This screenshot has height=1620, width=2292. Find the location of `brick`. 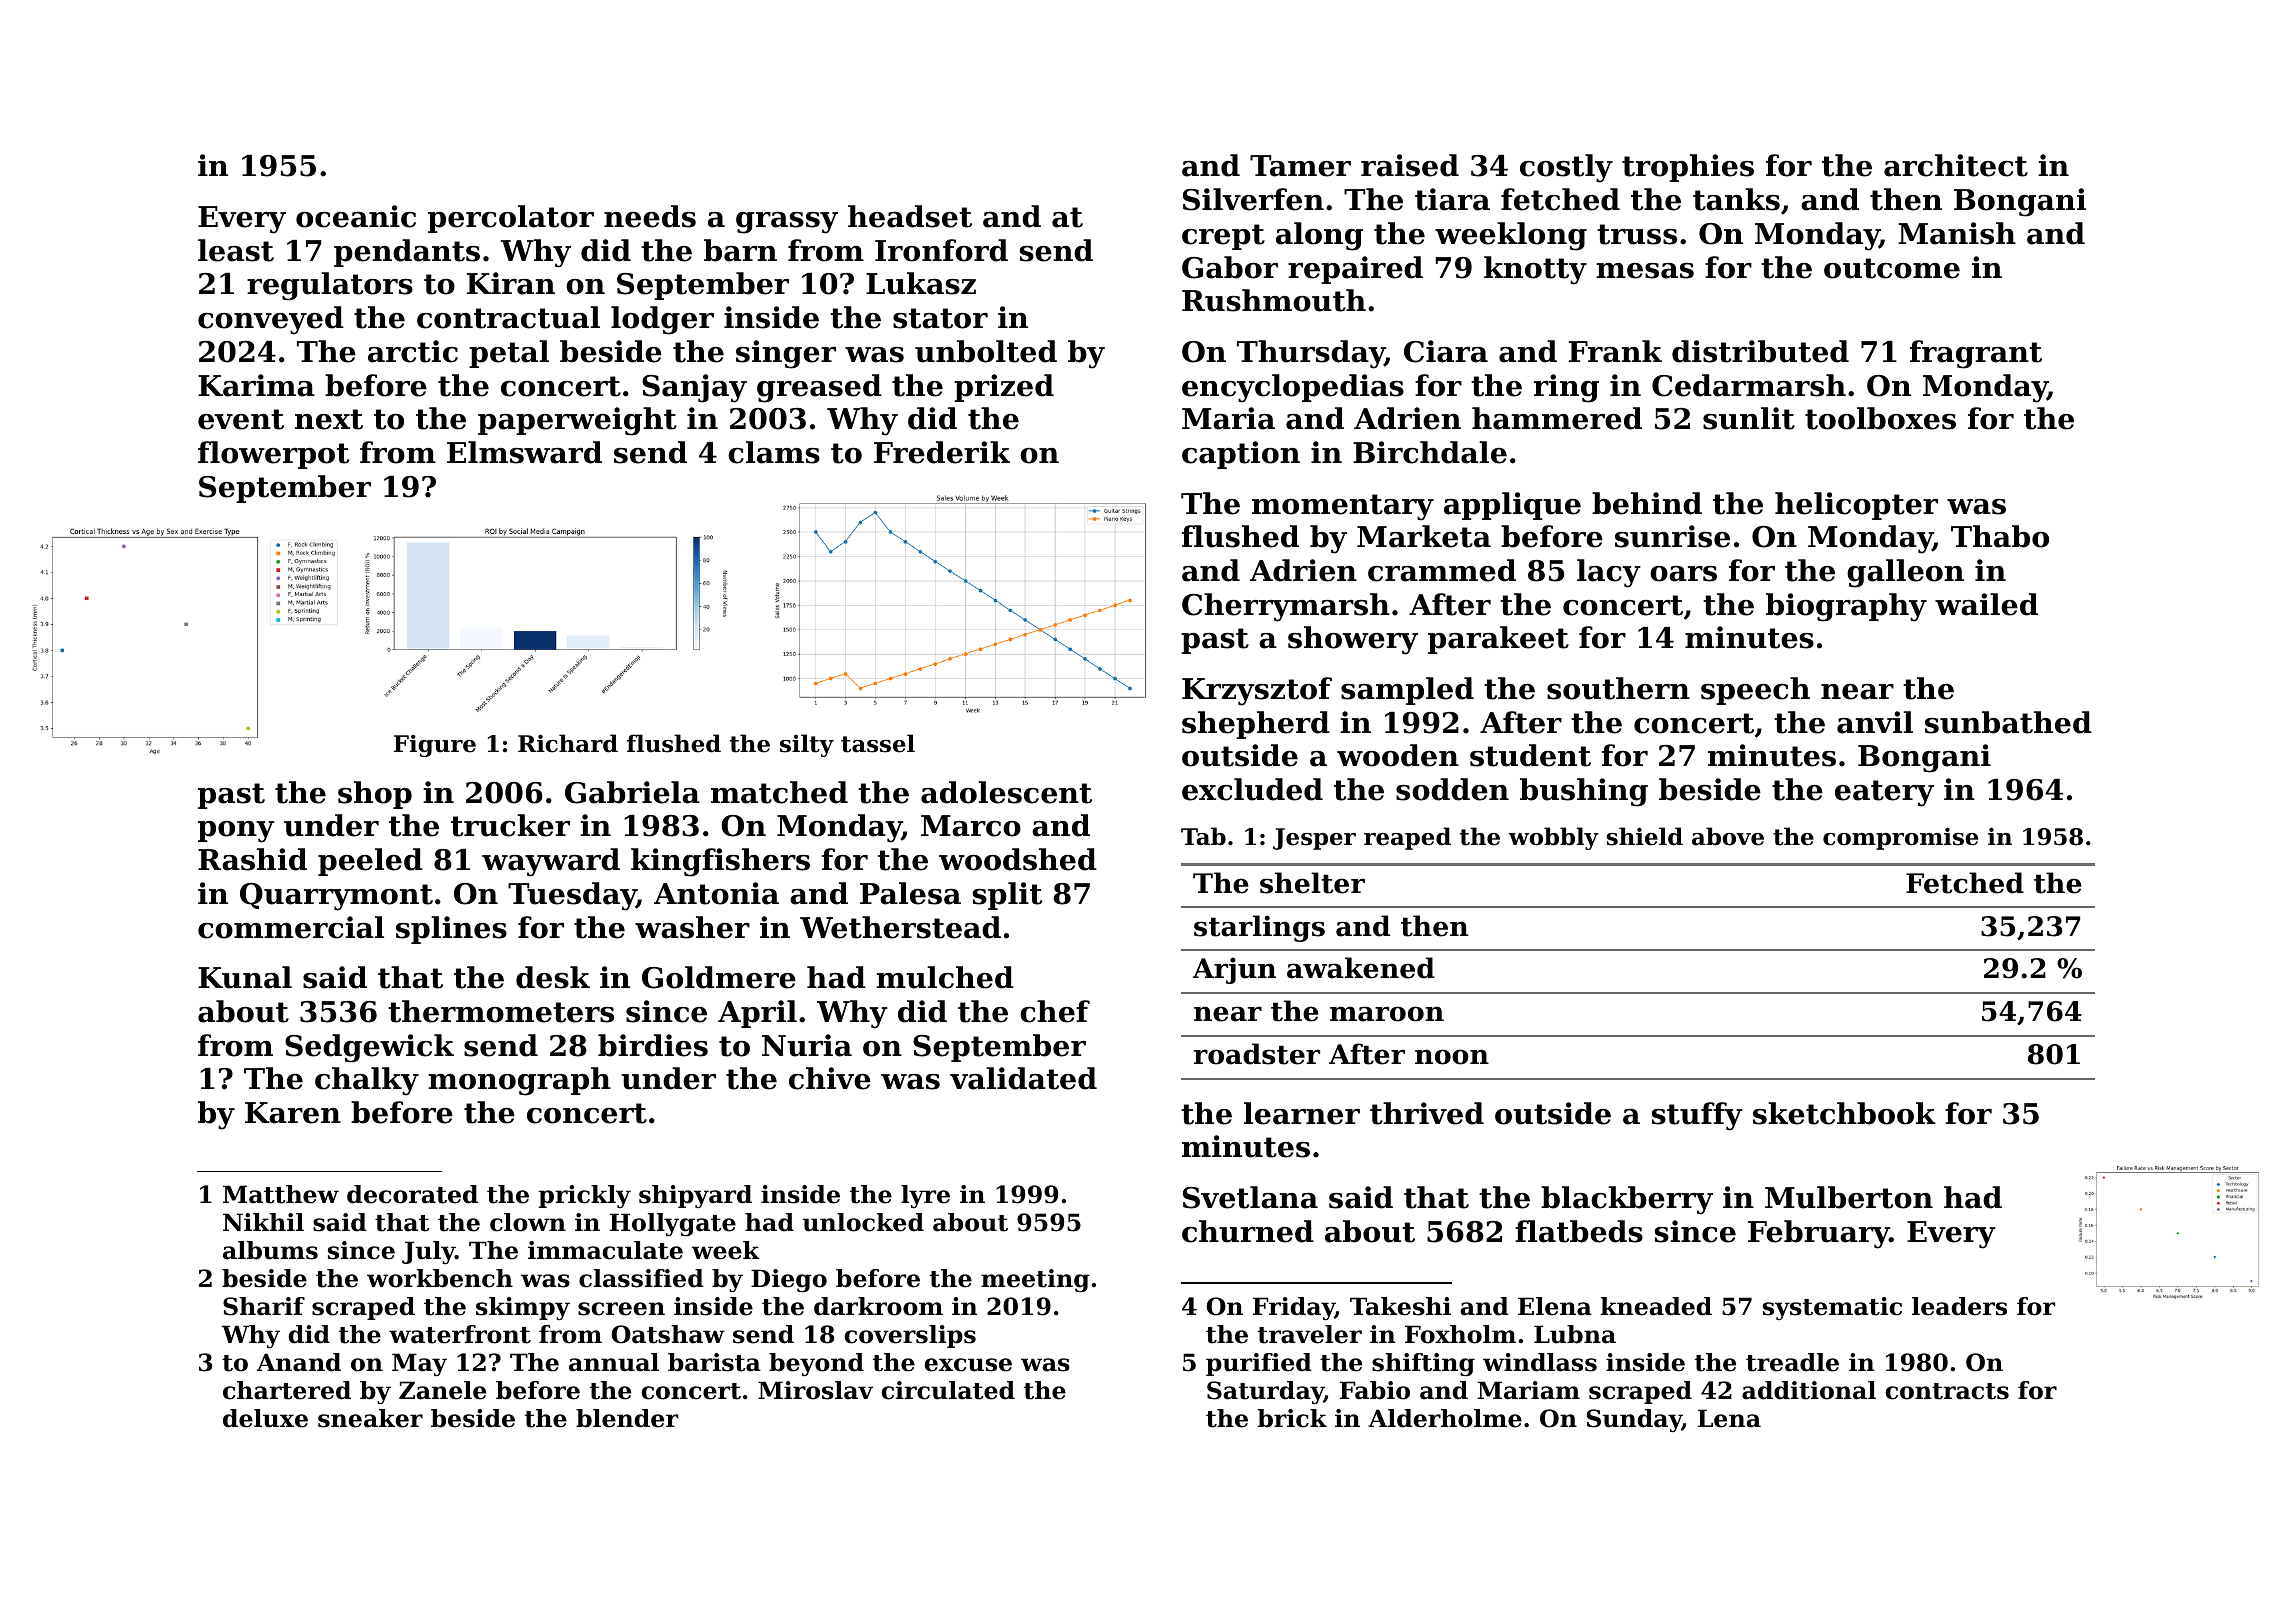

brick is located at coordinates (1292, 1418).
